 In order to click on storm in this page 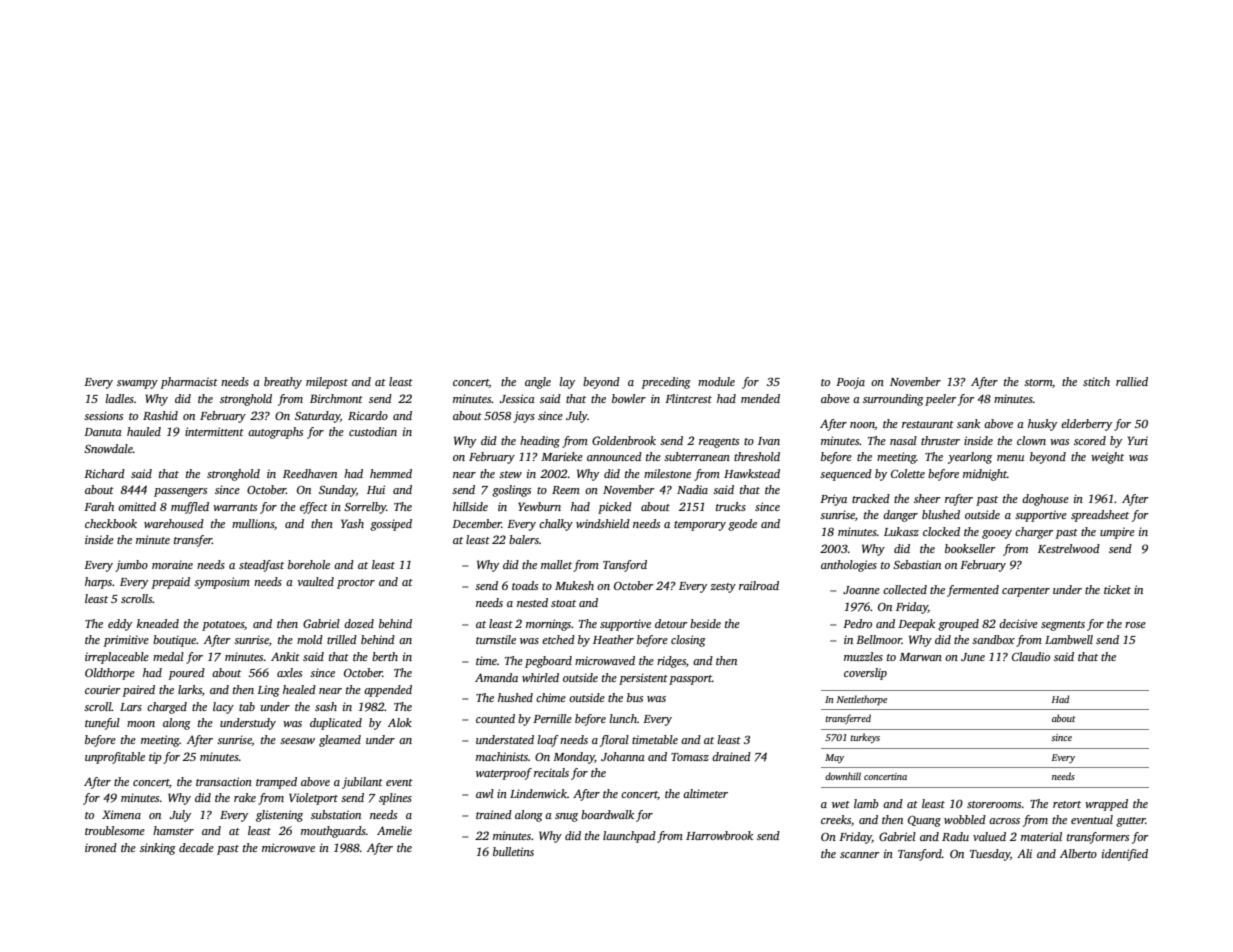, I will do `click(1038, 382)`.
